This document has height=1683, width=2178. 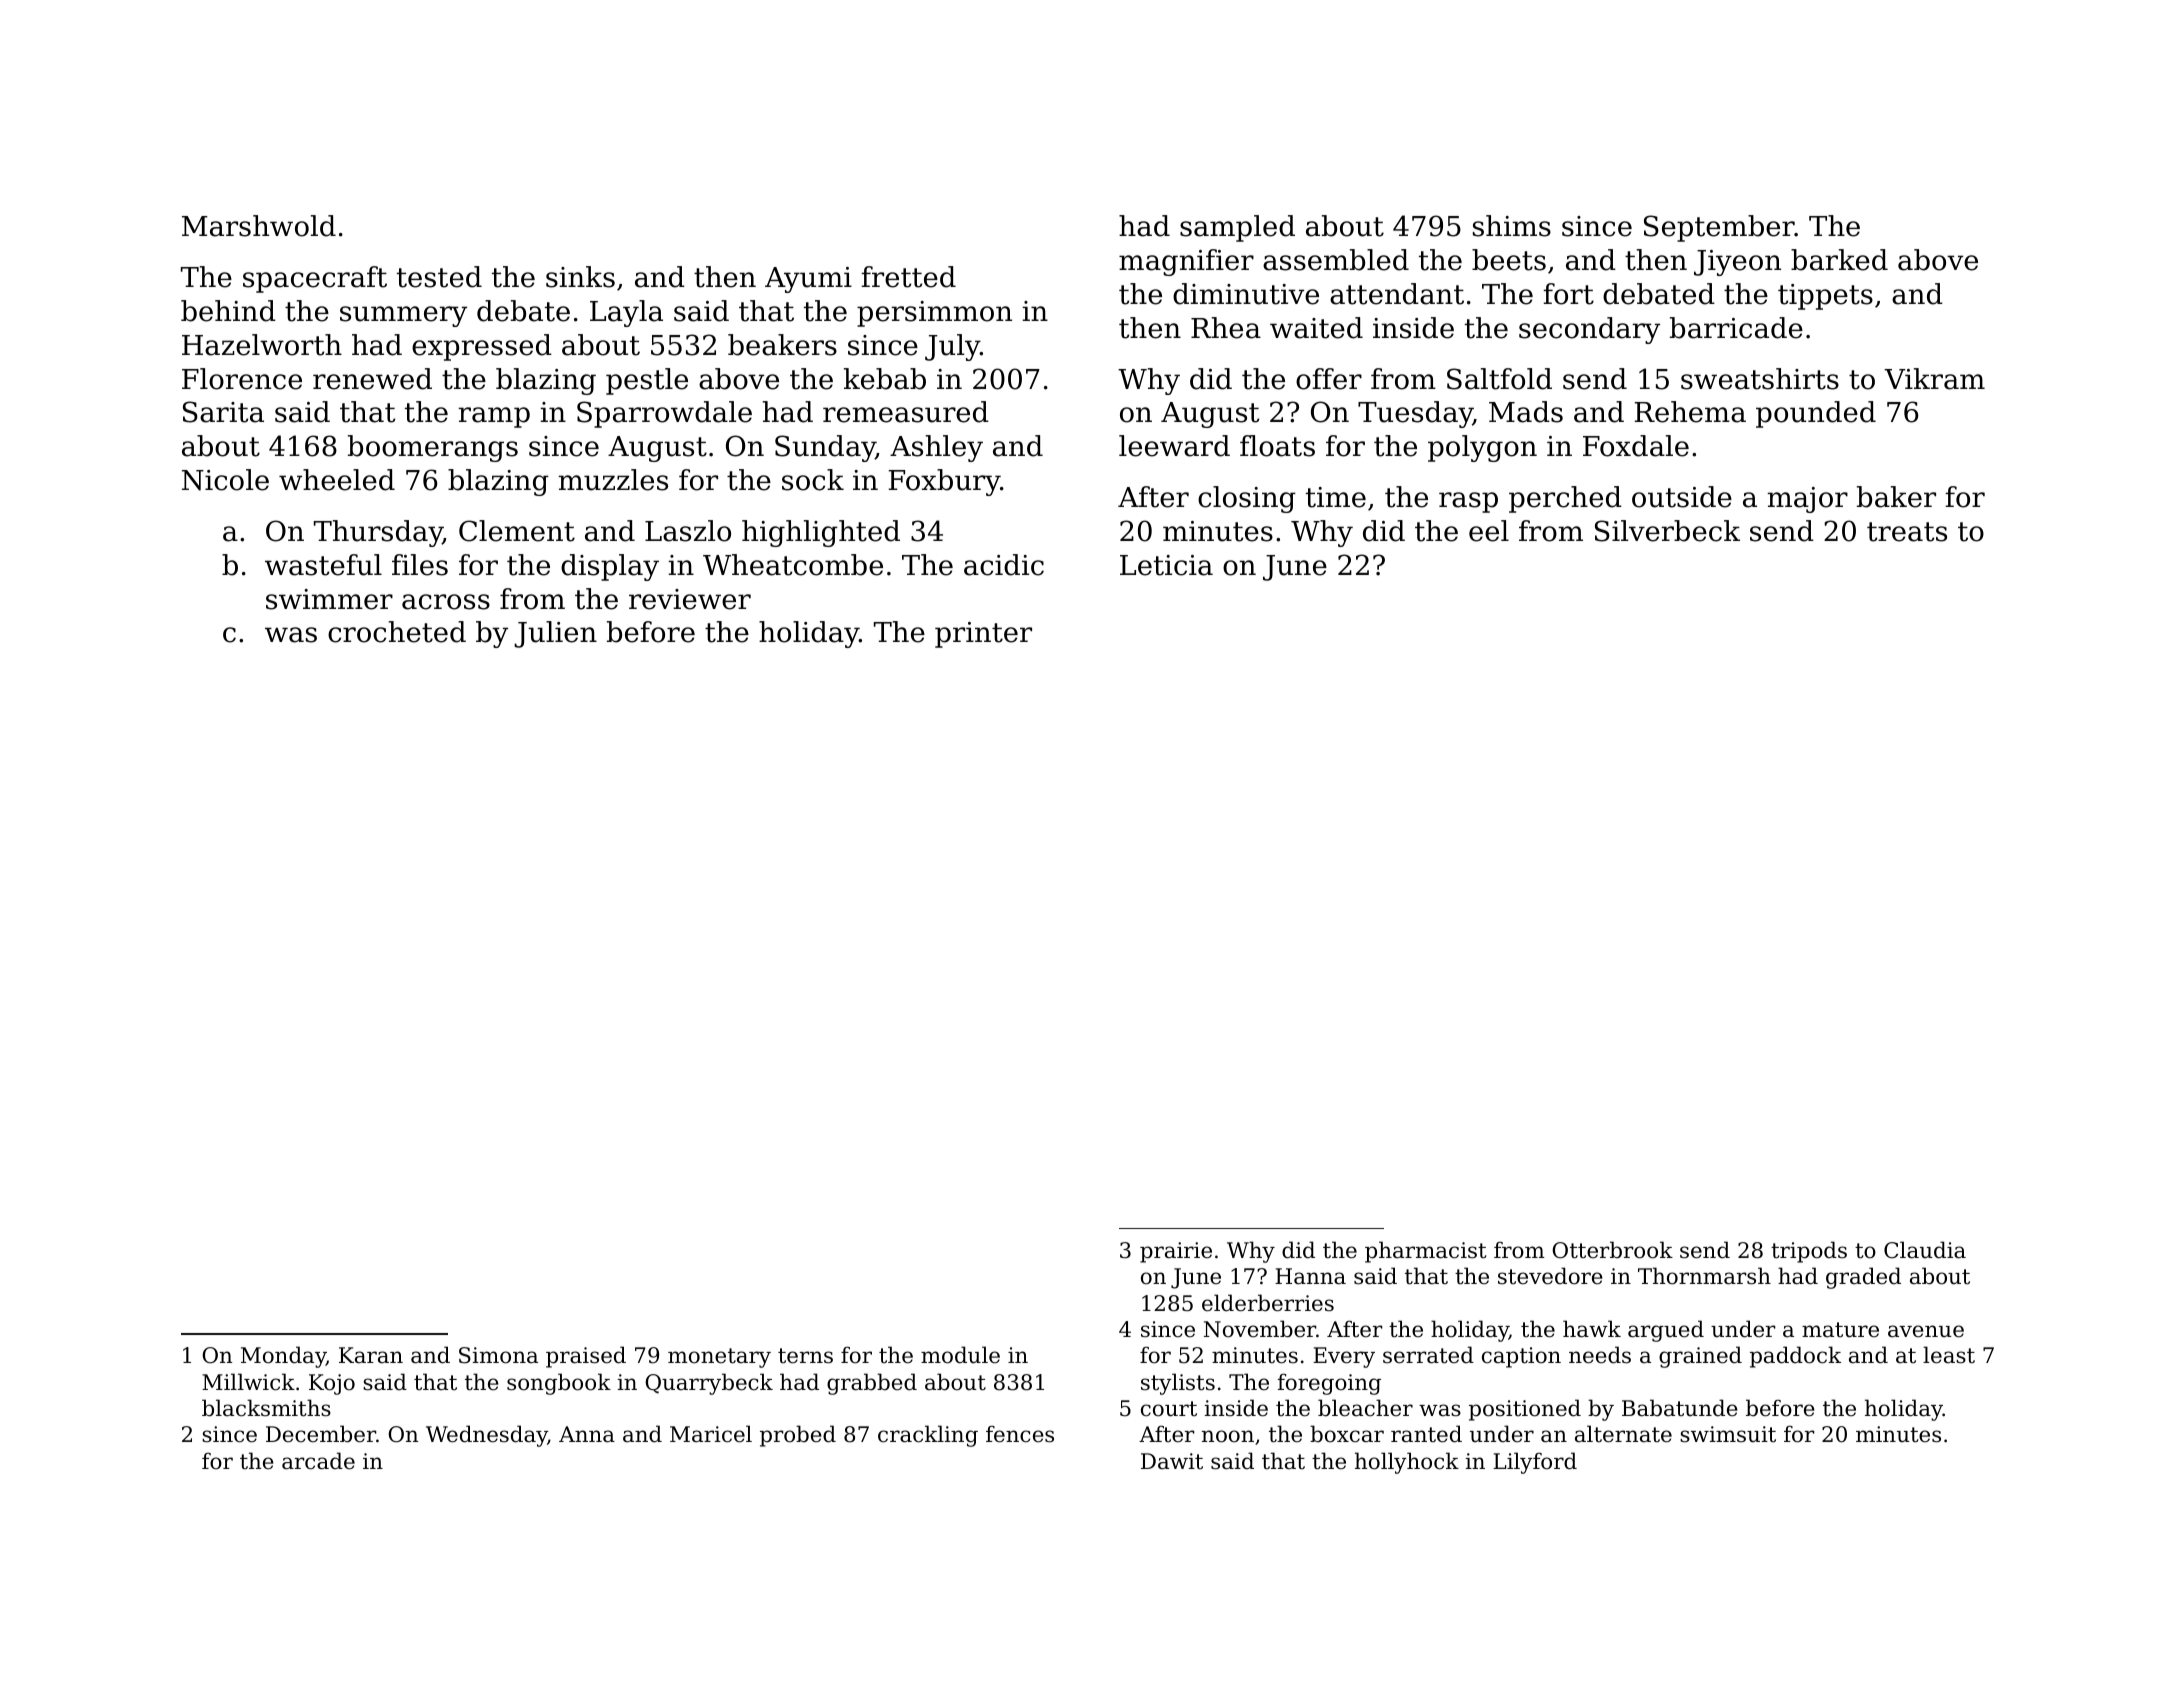 What do you see at coordinates (1004, 565) in the document?
I see `acidic` at bounding box center [1004, 565].
